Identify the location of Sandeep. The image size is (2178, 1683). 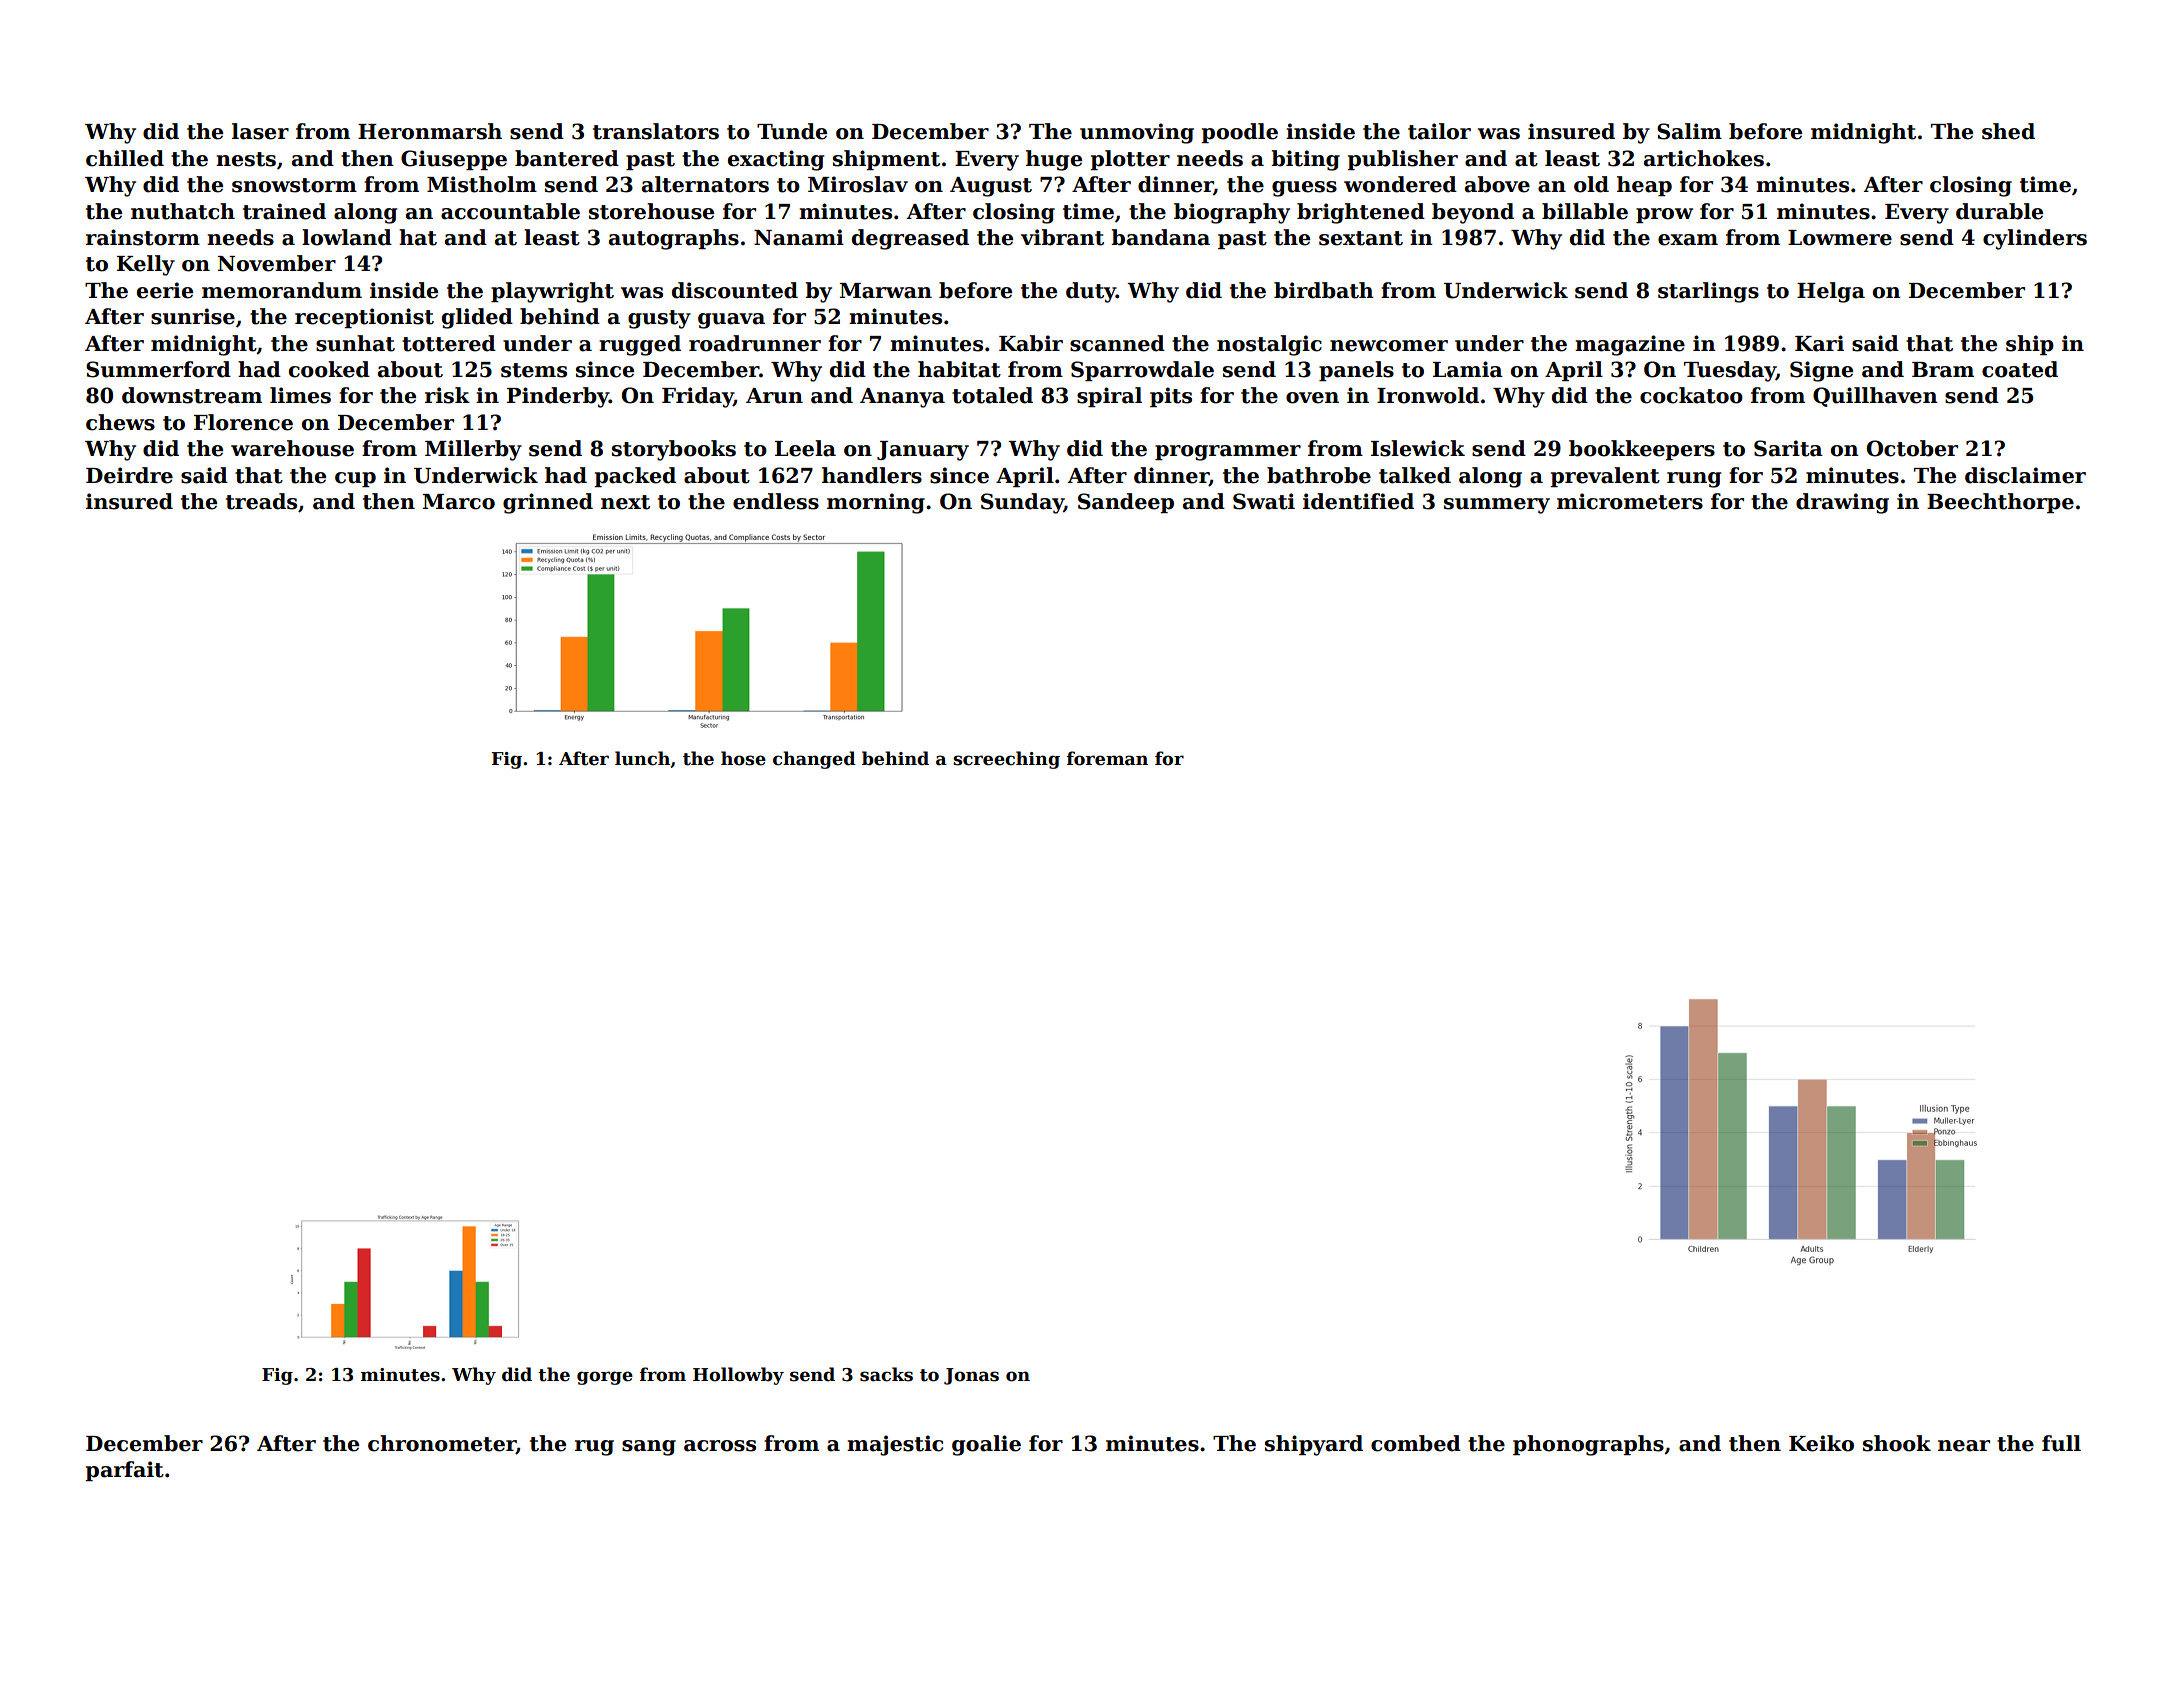
(1126, 503).
